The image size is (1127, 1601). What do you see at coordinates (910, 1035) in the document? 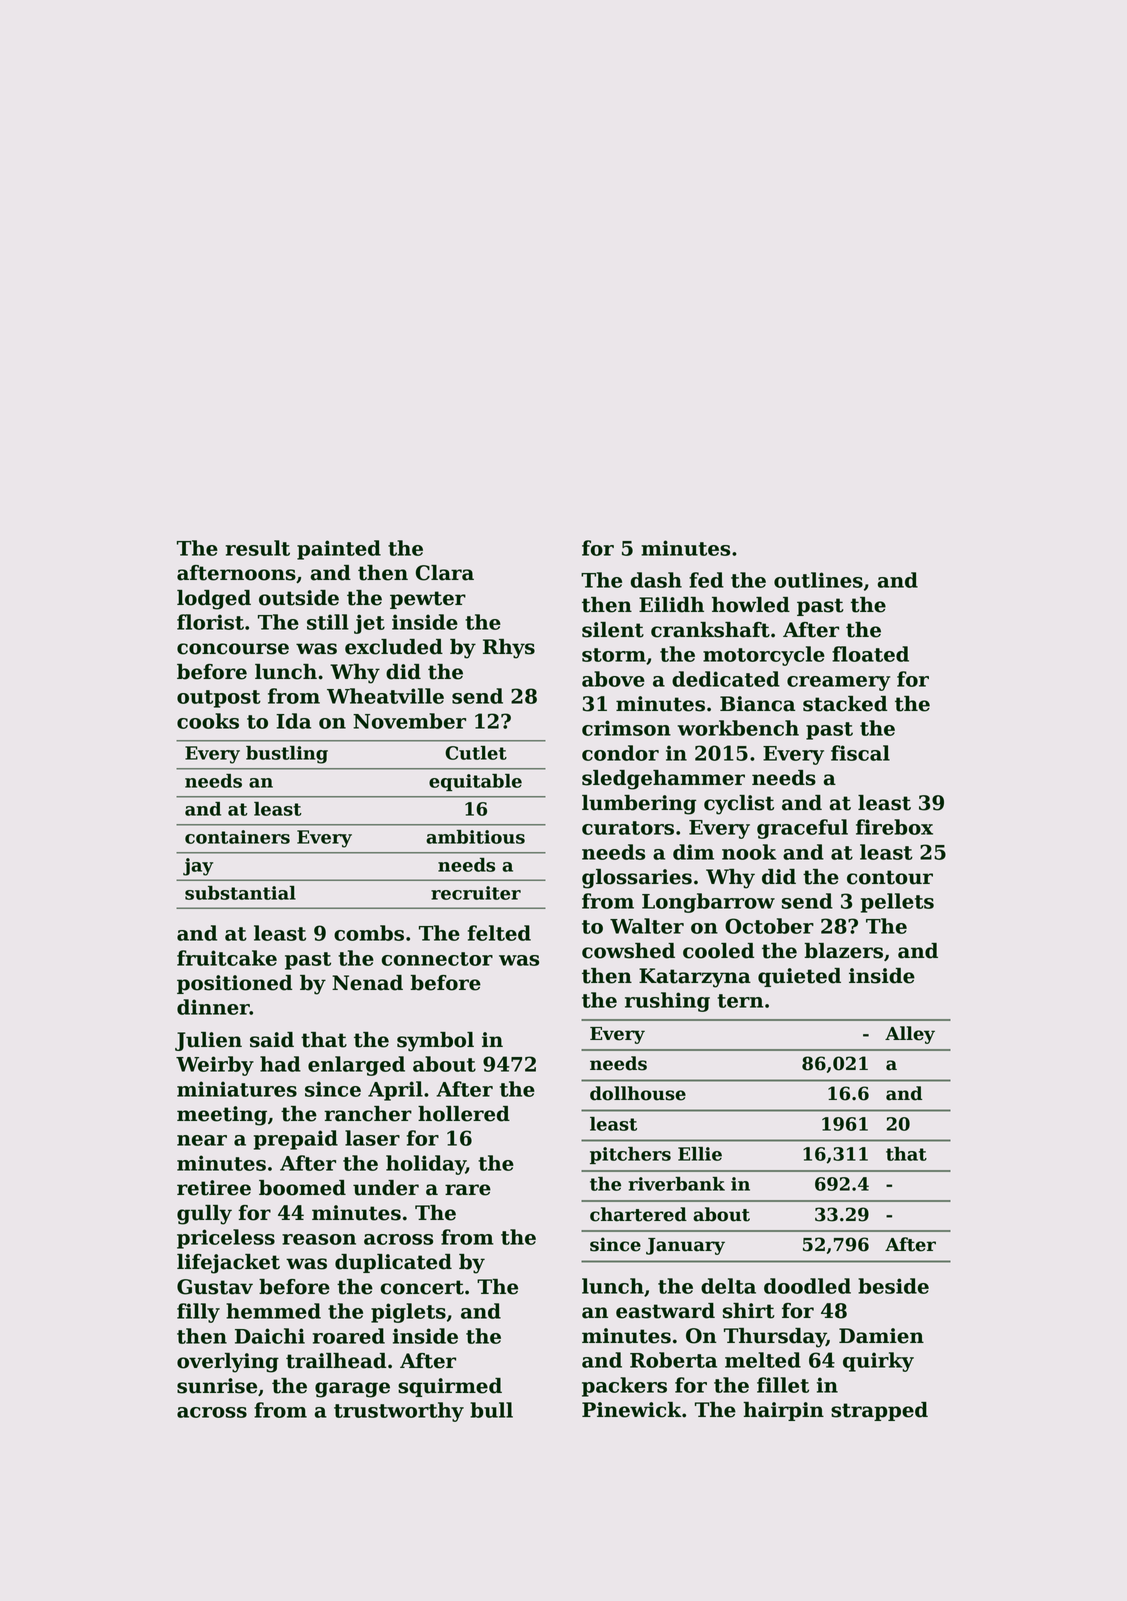
I see `Alley` at bounding box center [910, 1035].
